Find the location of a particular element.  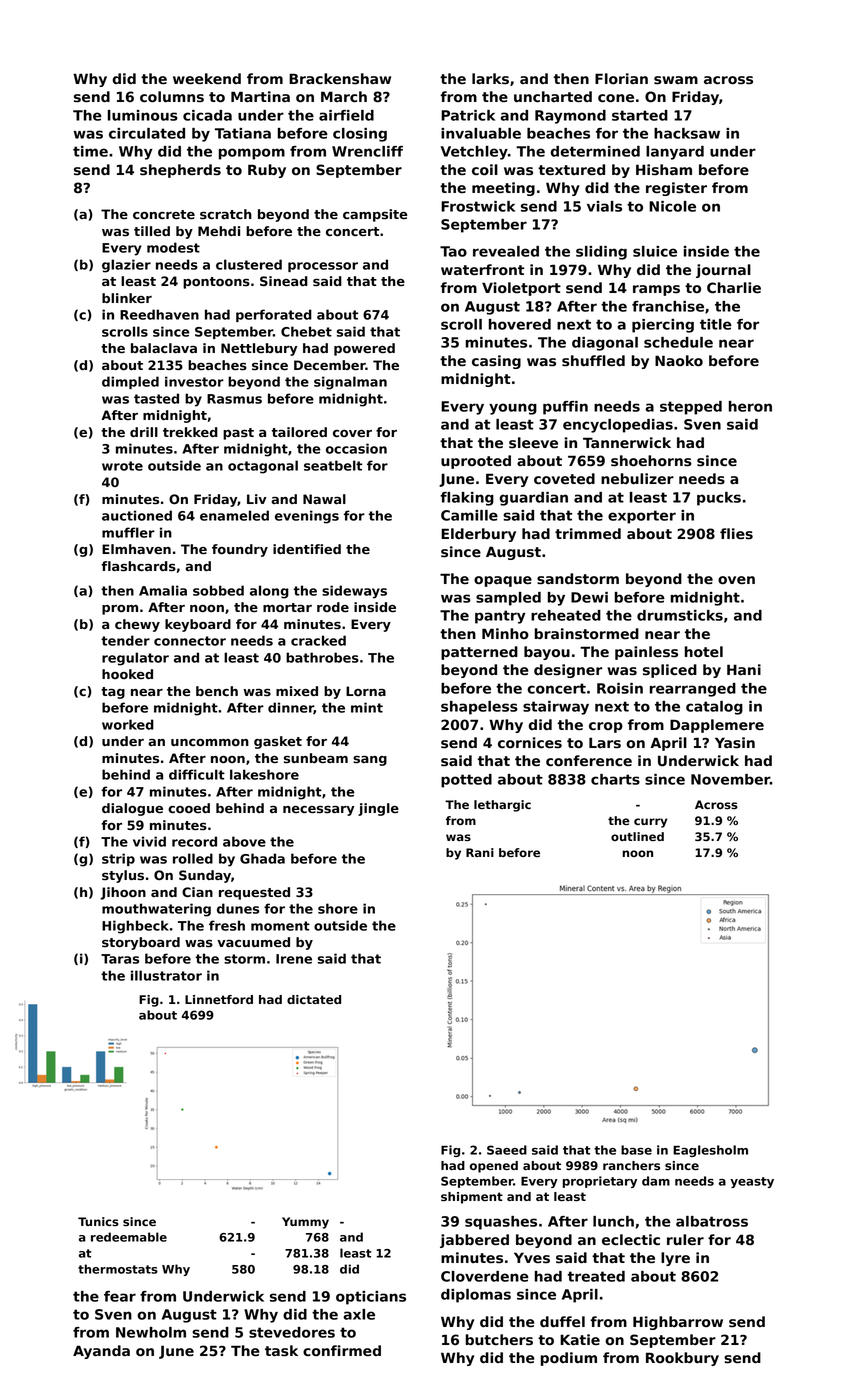

drill is located at coordinates (144, 432).
